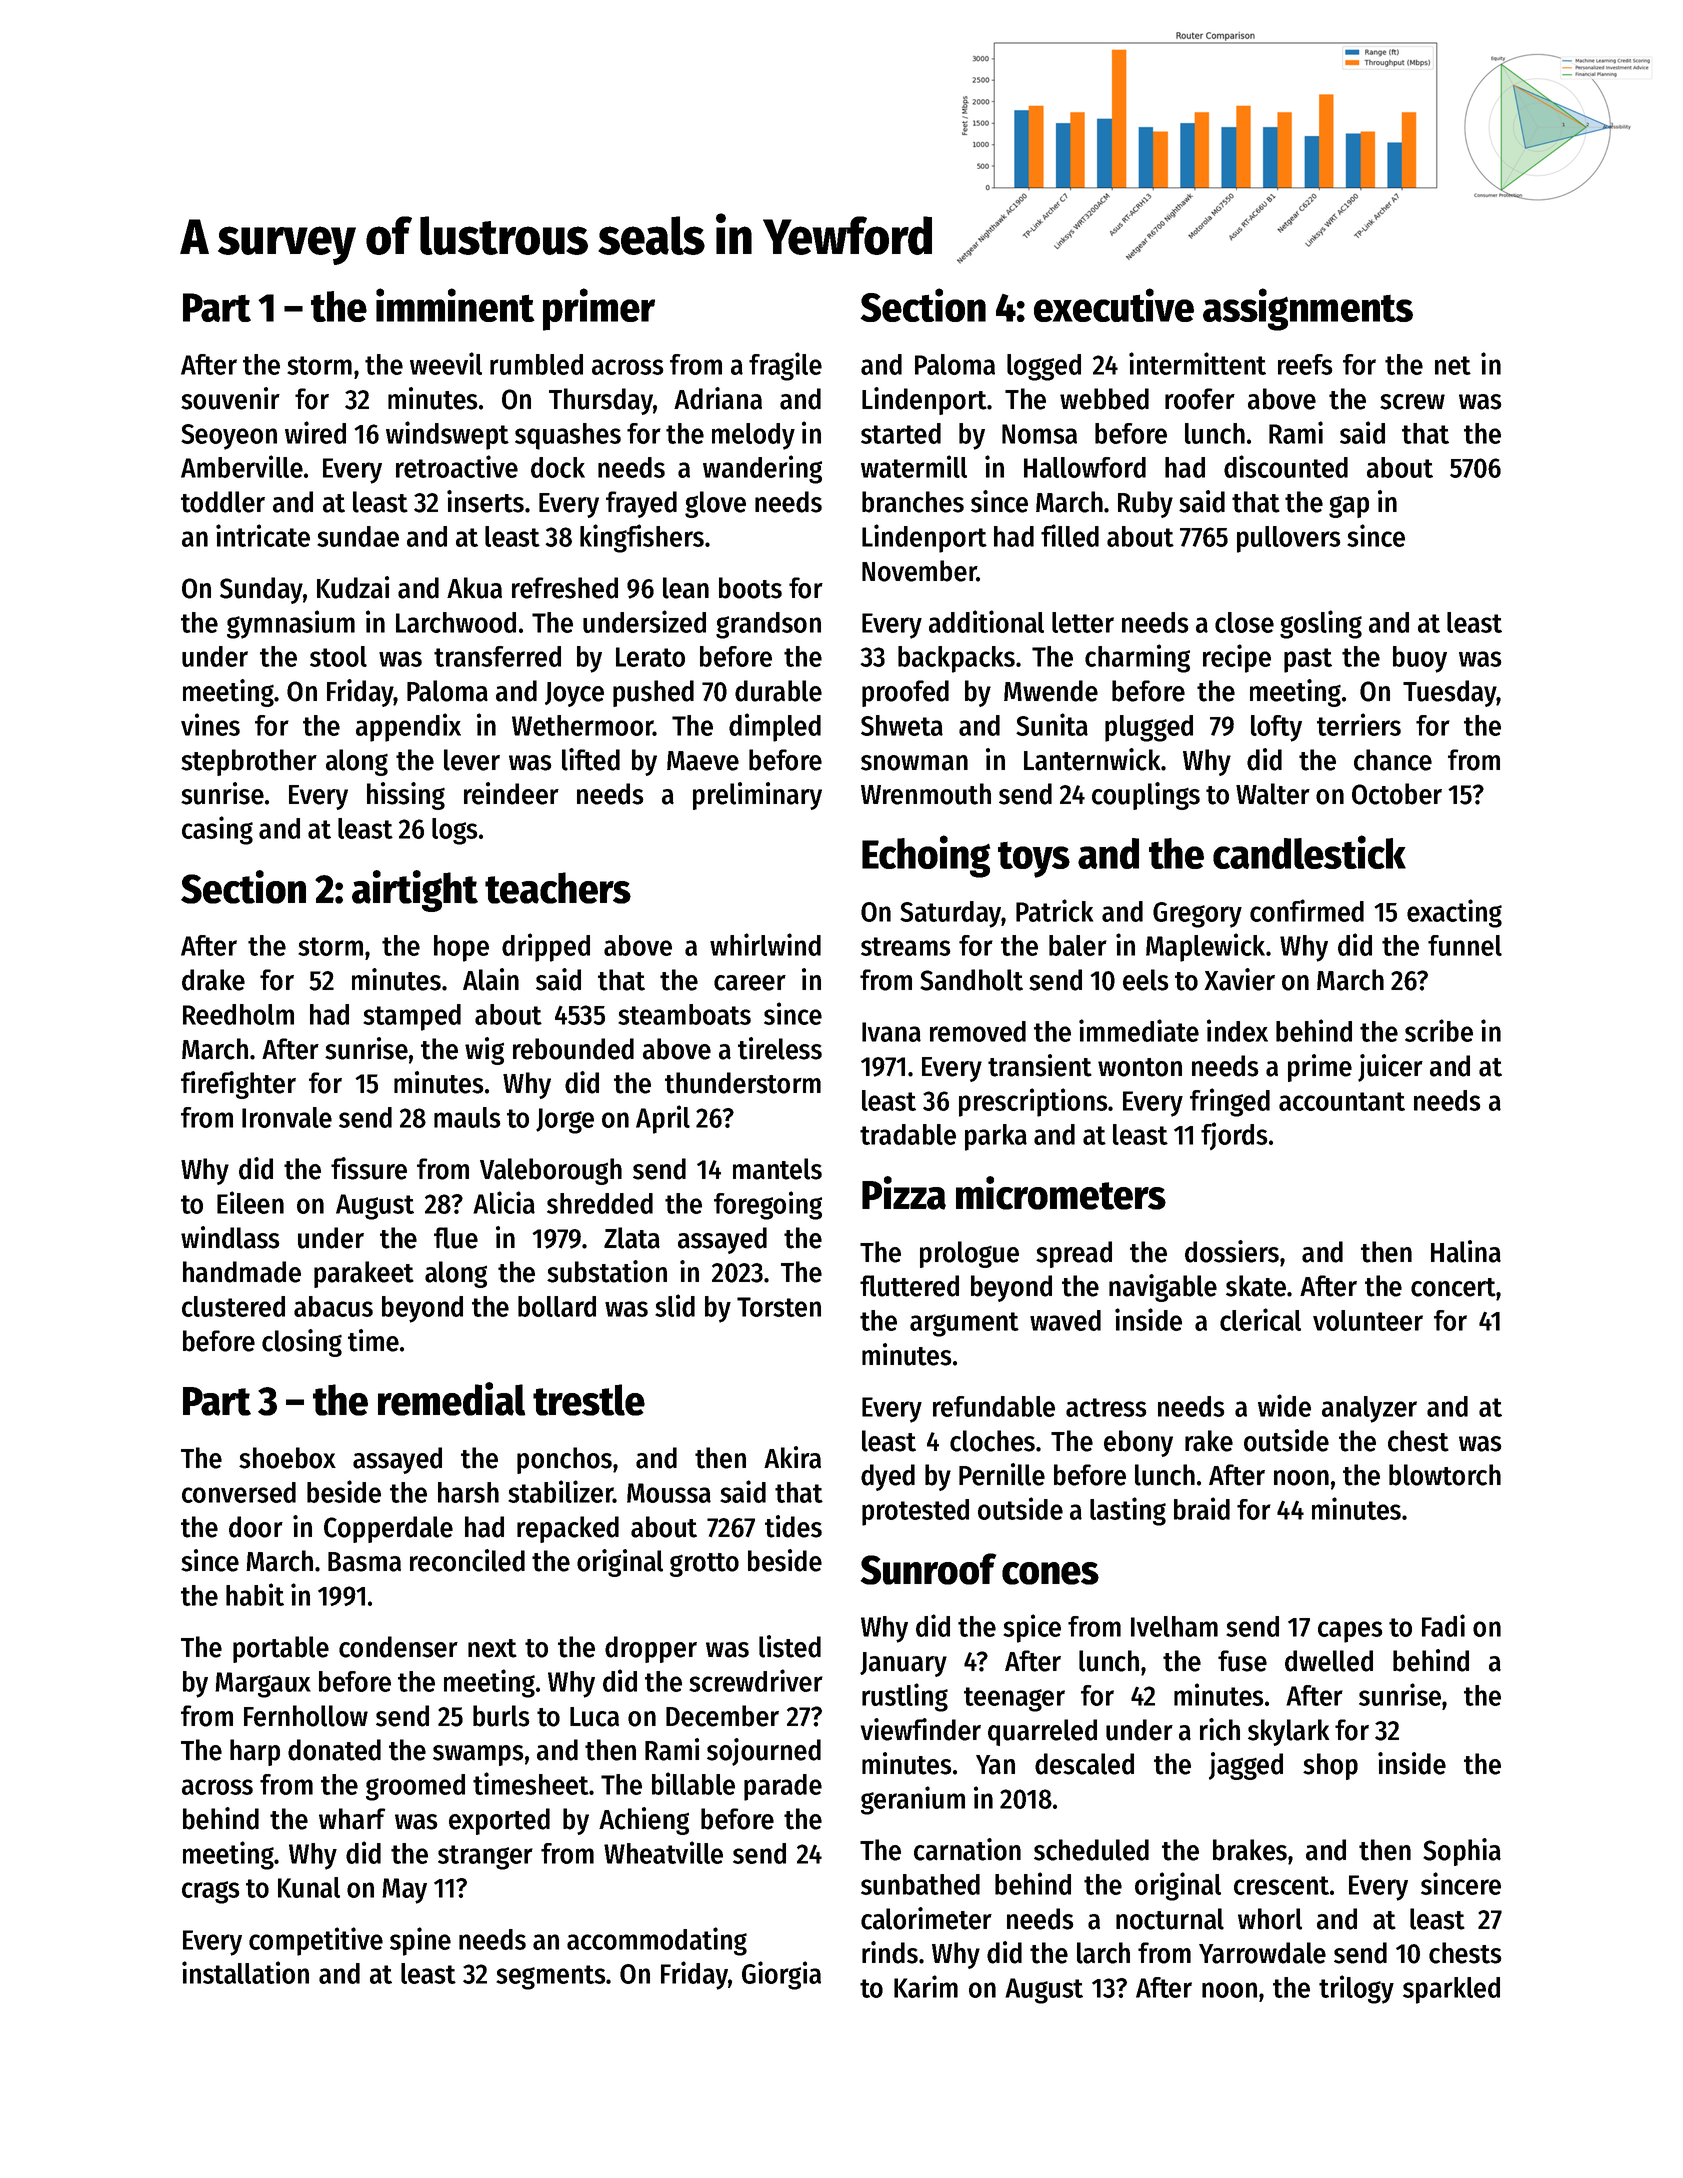  Describe the element at coordinates (904, 1193) in the page. I see `Pizza` at that location.
